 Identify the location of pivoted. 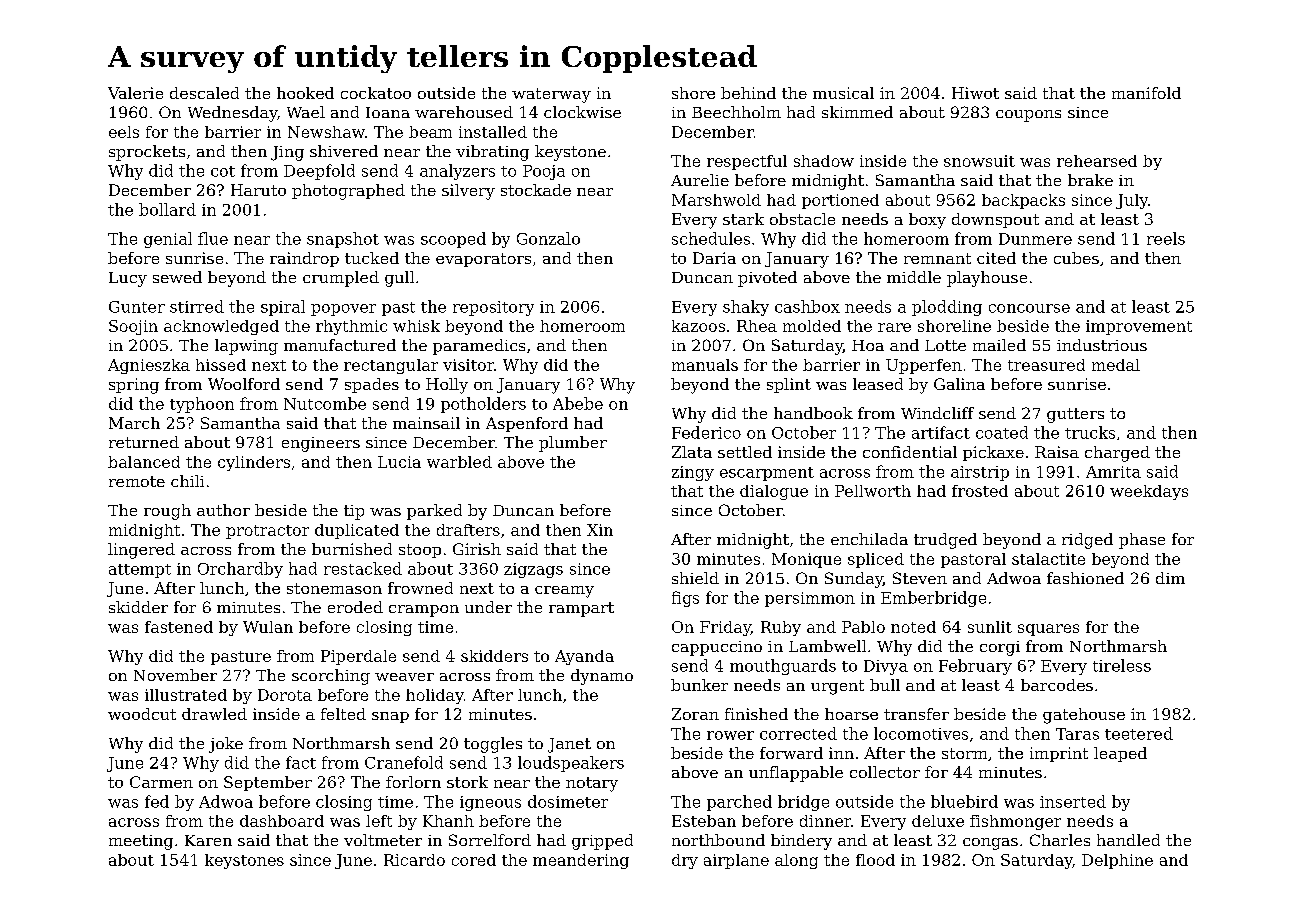
(767, 279).
